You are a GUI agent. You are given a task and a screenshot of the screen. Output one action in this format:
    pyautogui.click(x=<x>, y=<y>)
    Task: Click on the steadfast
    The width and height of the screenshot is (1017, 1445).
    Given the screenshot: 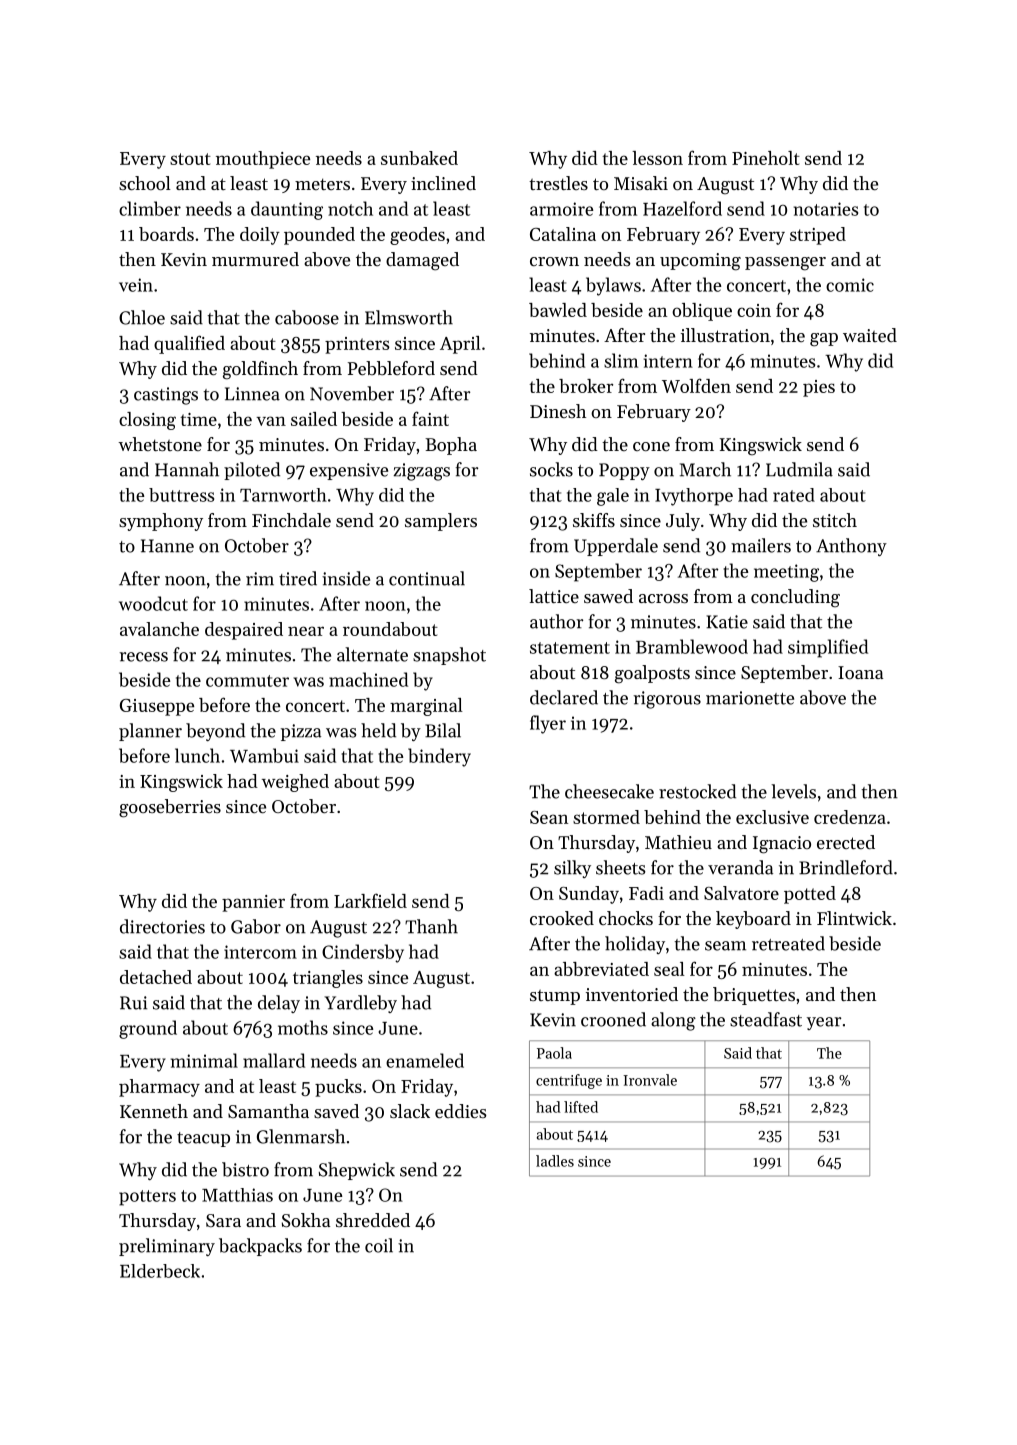 What is the action you would take?
    pyautogui.click(x=766, y=1019)
